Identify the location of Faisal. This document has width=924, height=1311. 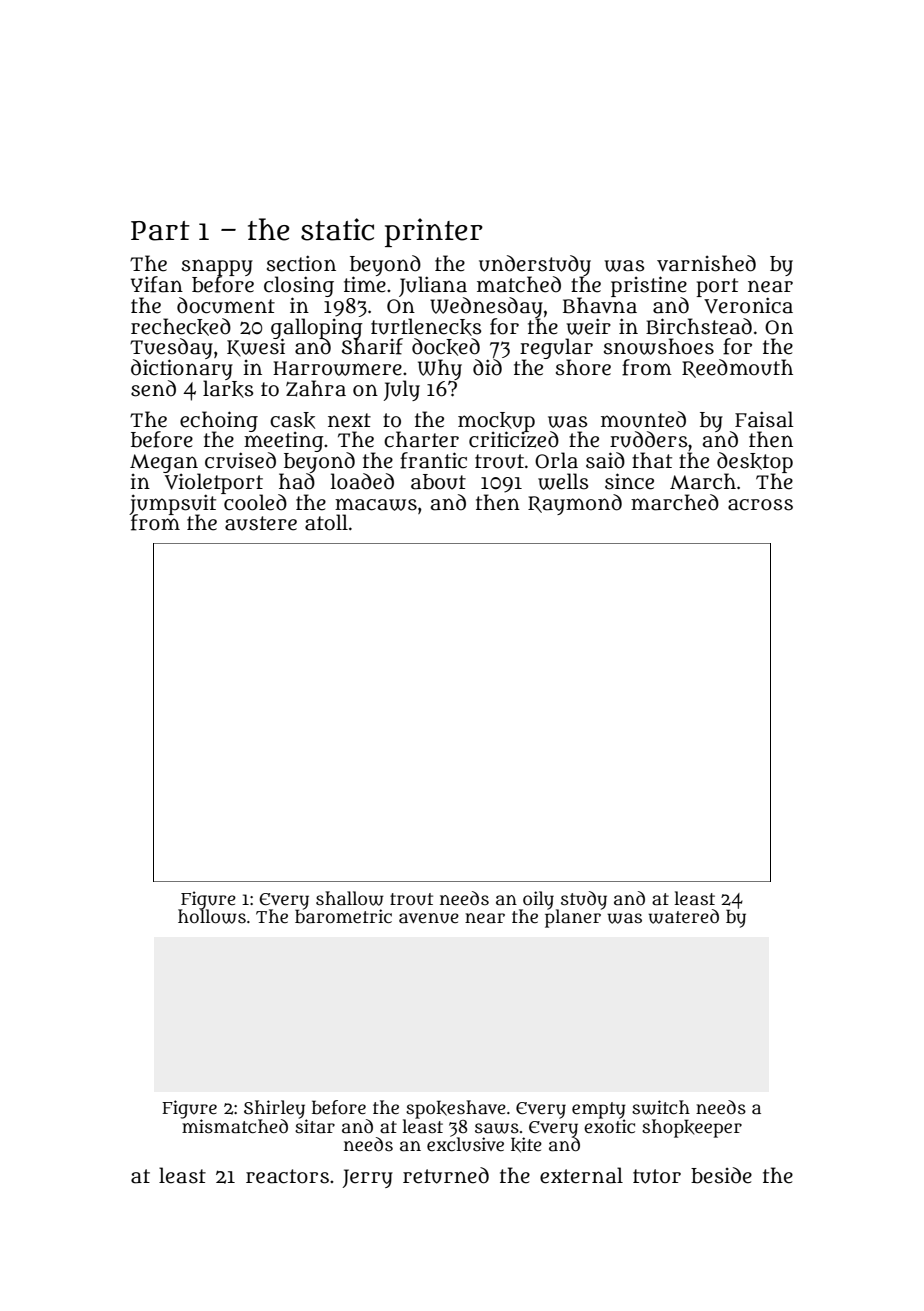
(764, 419).
